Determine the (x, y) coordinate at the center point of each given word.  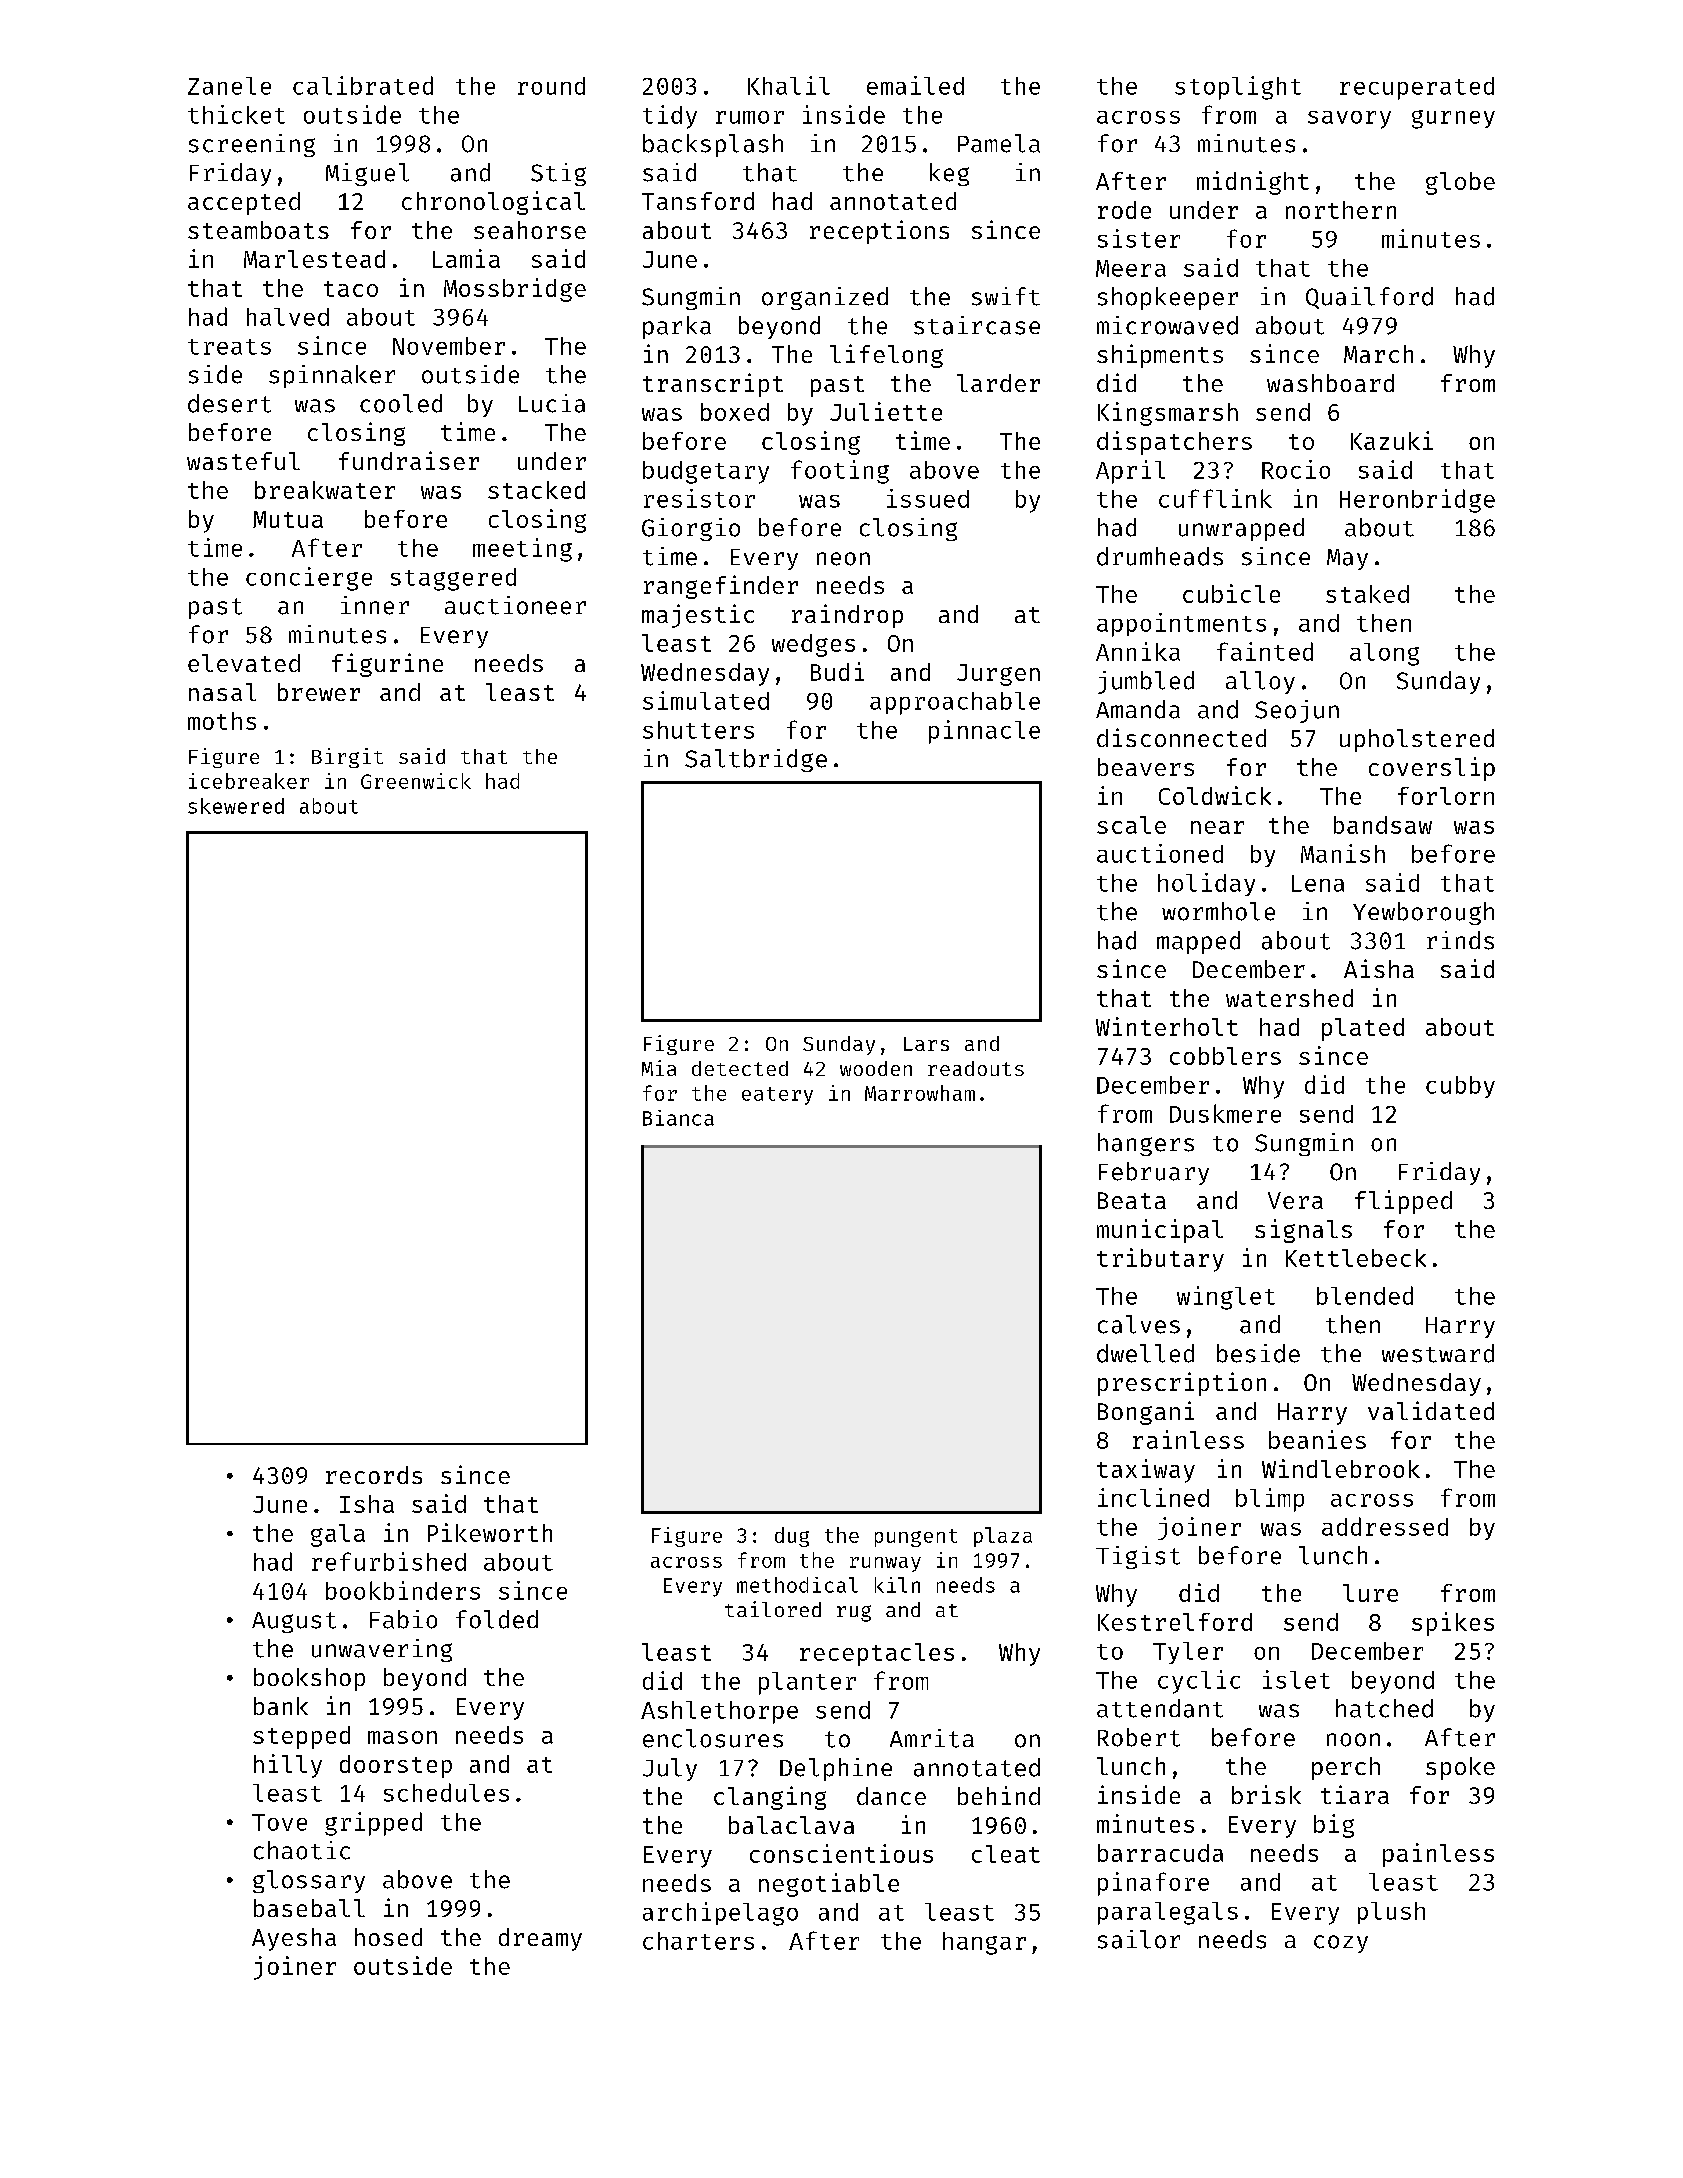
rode (1124, 210)
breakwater (325, 490)
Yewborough (1423, 913)
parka (677, 327)
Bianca (678, 1118)
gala (338, 1535)
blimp (1270, 1500)
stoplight (1238, 88)
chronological (493, 203)
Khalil (789, 85)
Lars (926, 1044)
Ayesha (294, 1939)
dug (792, 1537)
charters (698, 1941)
